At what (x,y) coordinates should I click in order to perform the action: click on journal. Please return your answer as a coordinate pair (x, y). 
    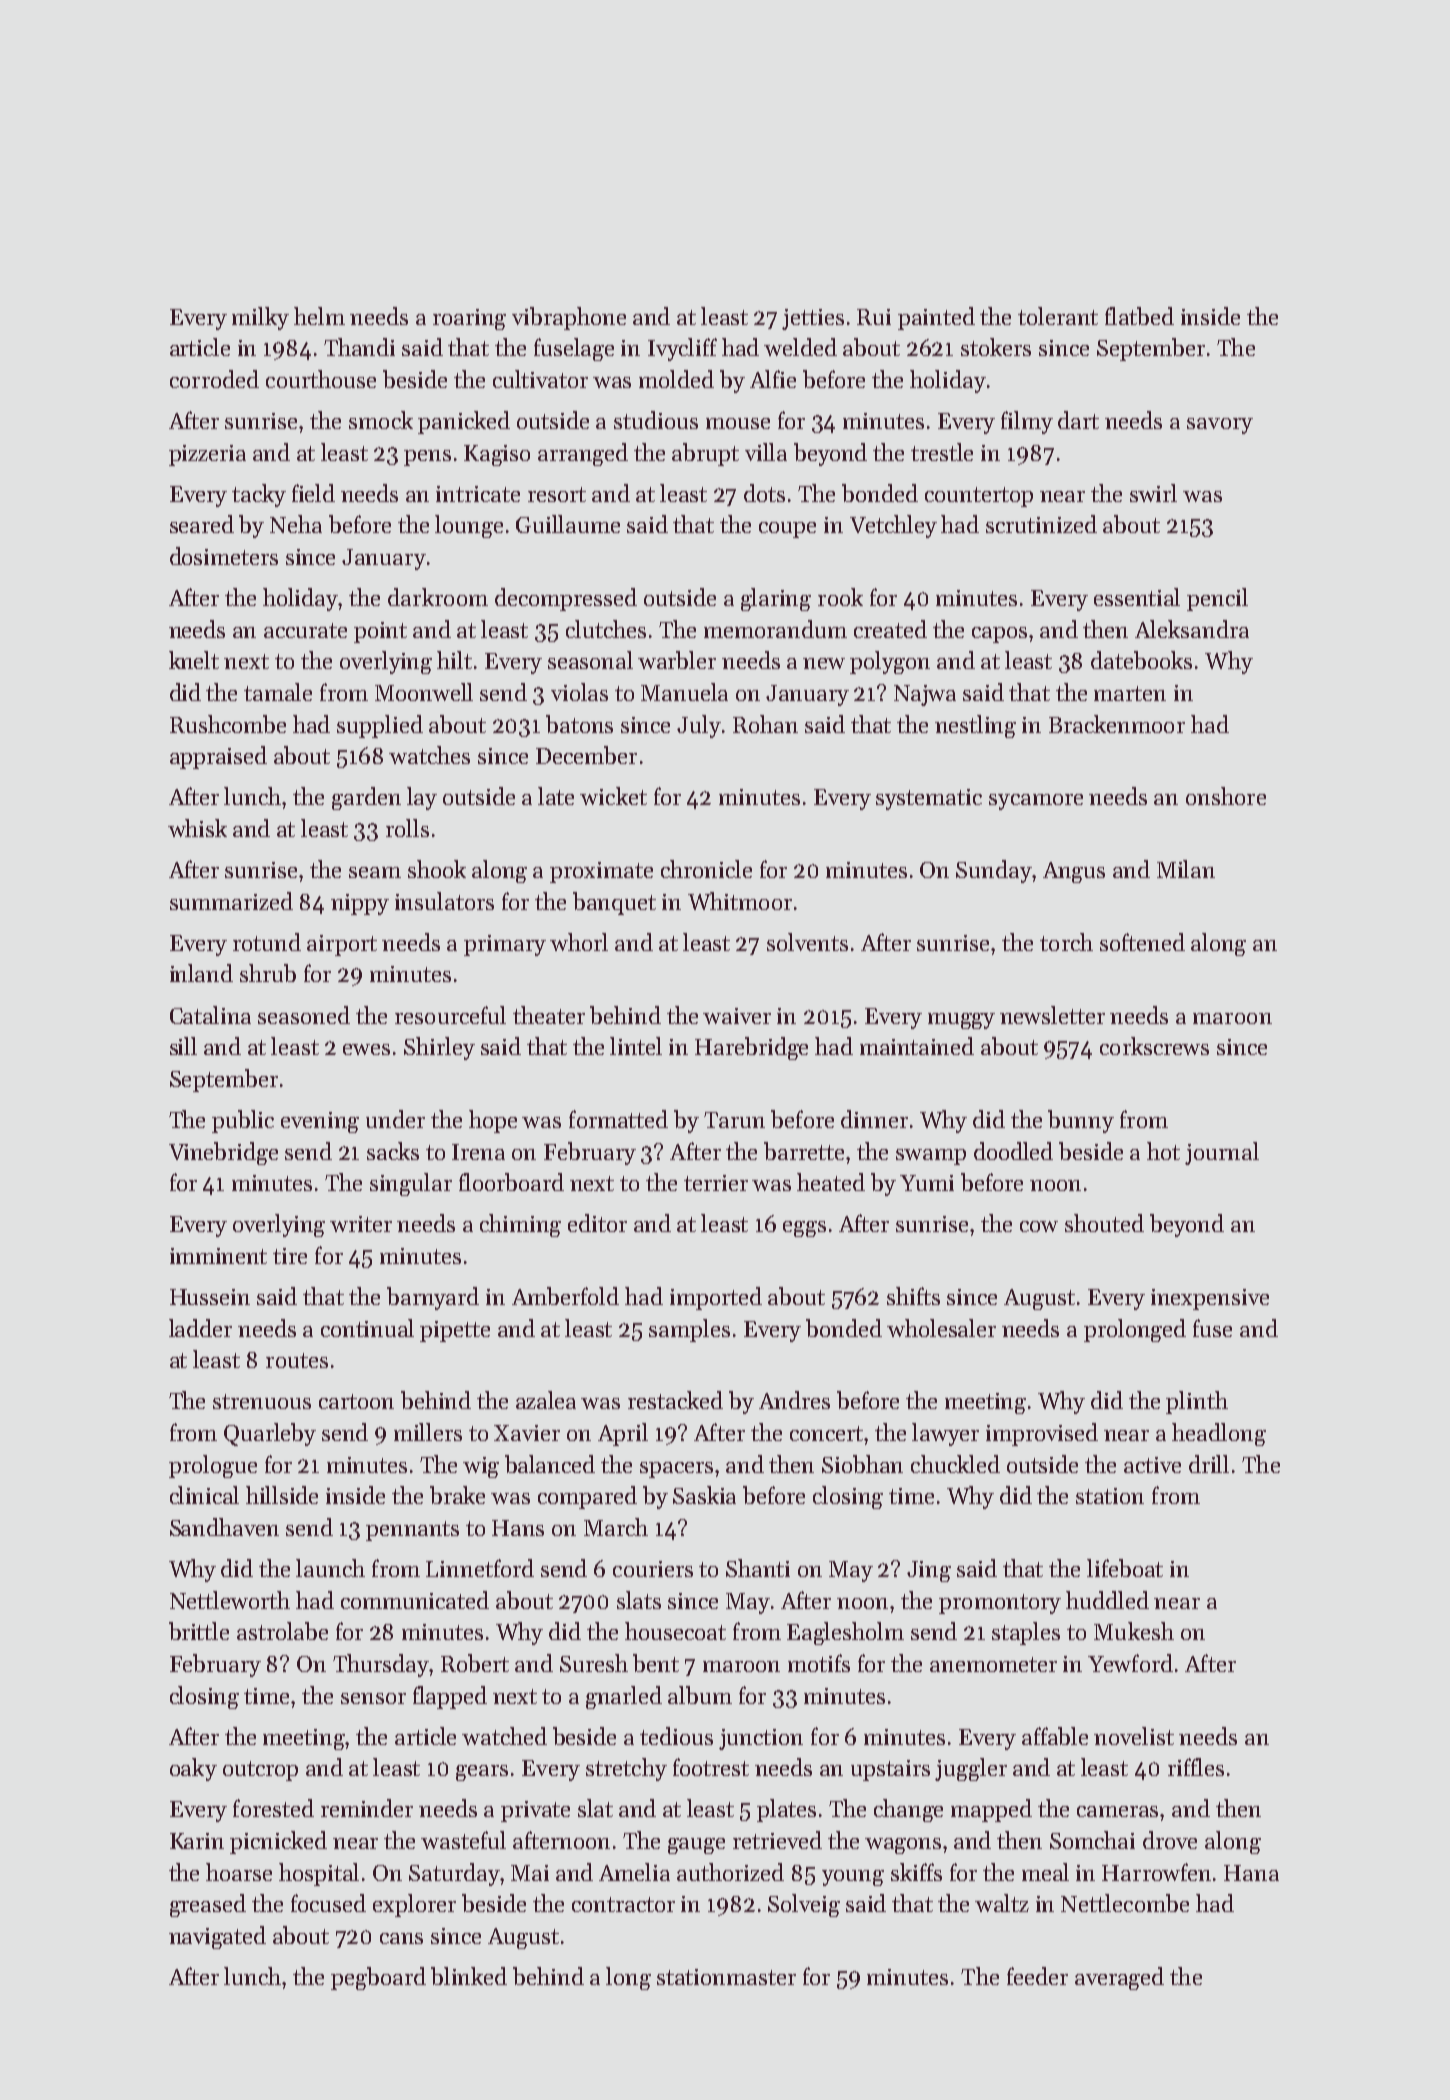
    Looking at the image, I should click on (1222, 1153).
